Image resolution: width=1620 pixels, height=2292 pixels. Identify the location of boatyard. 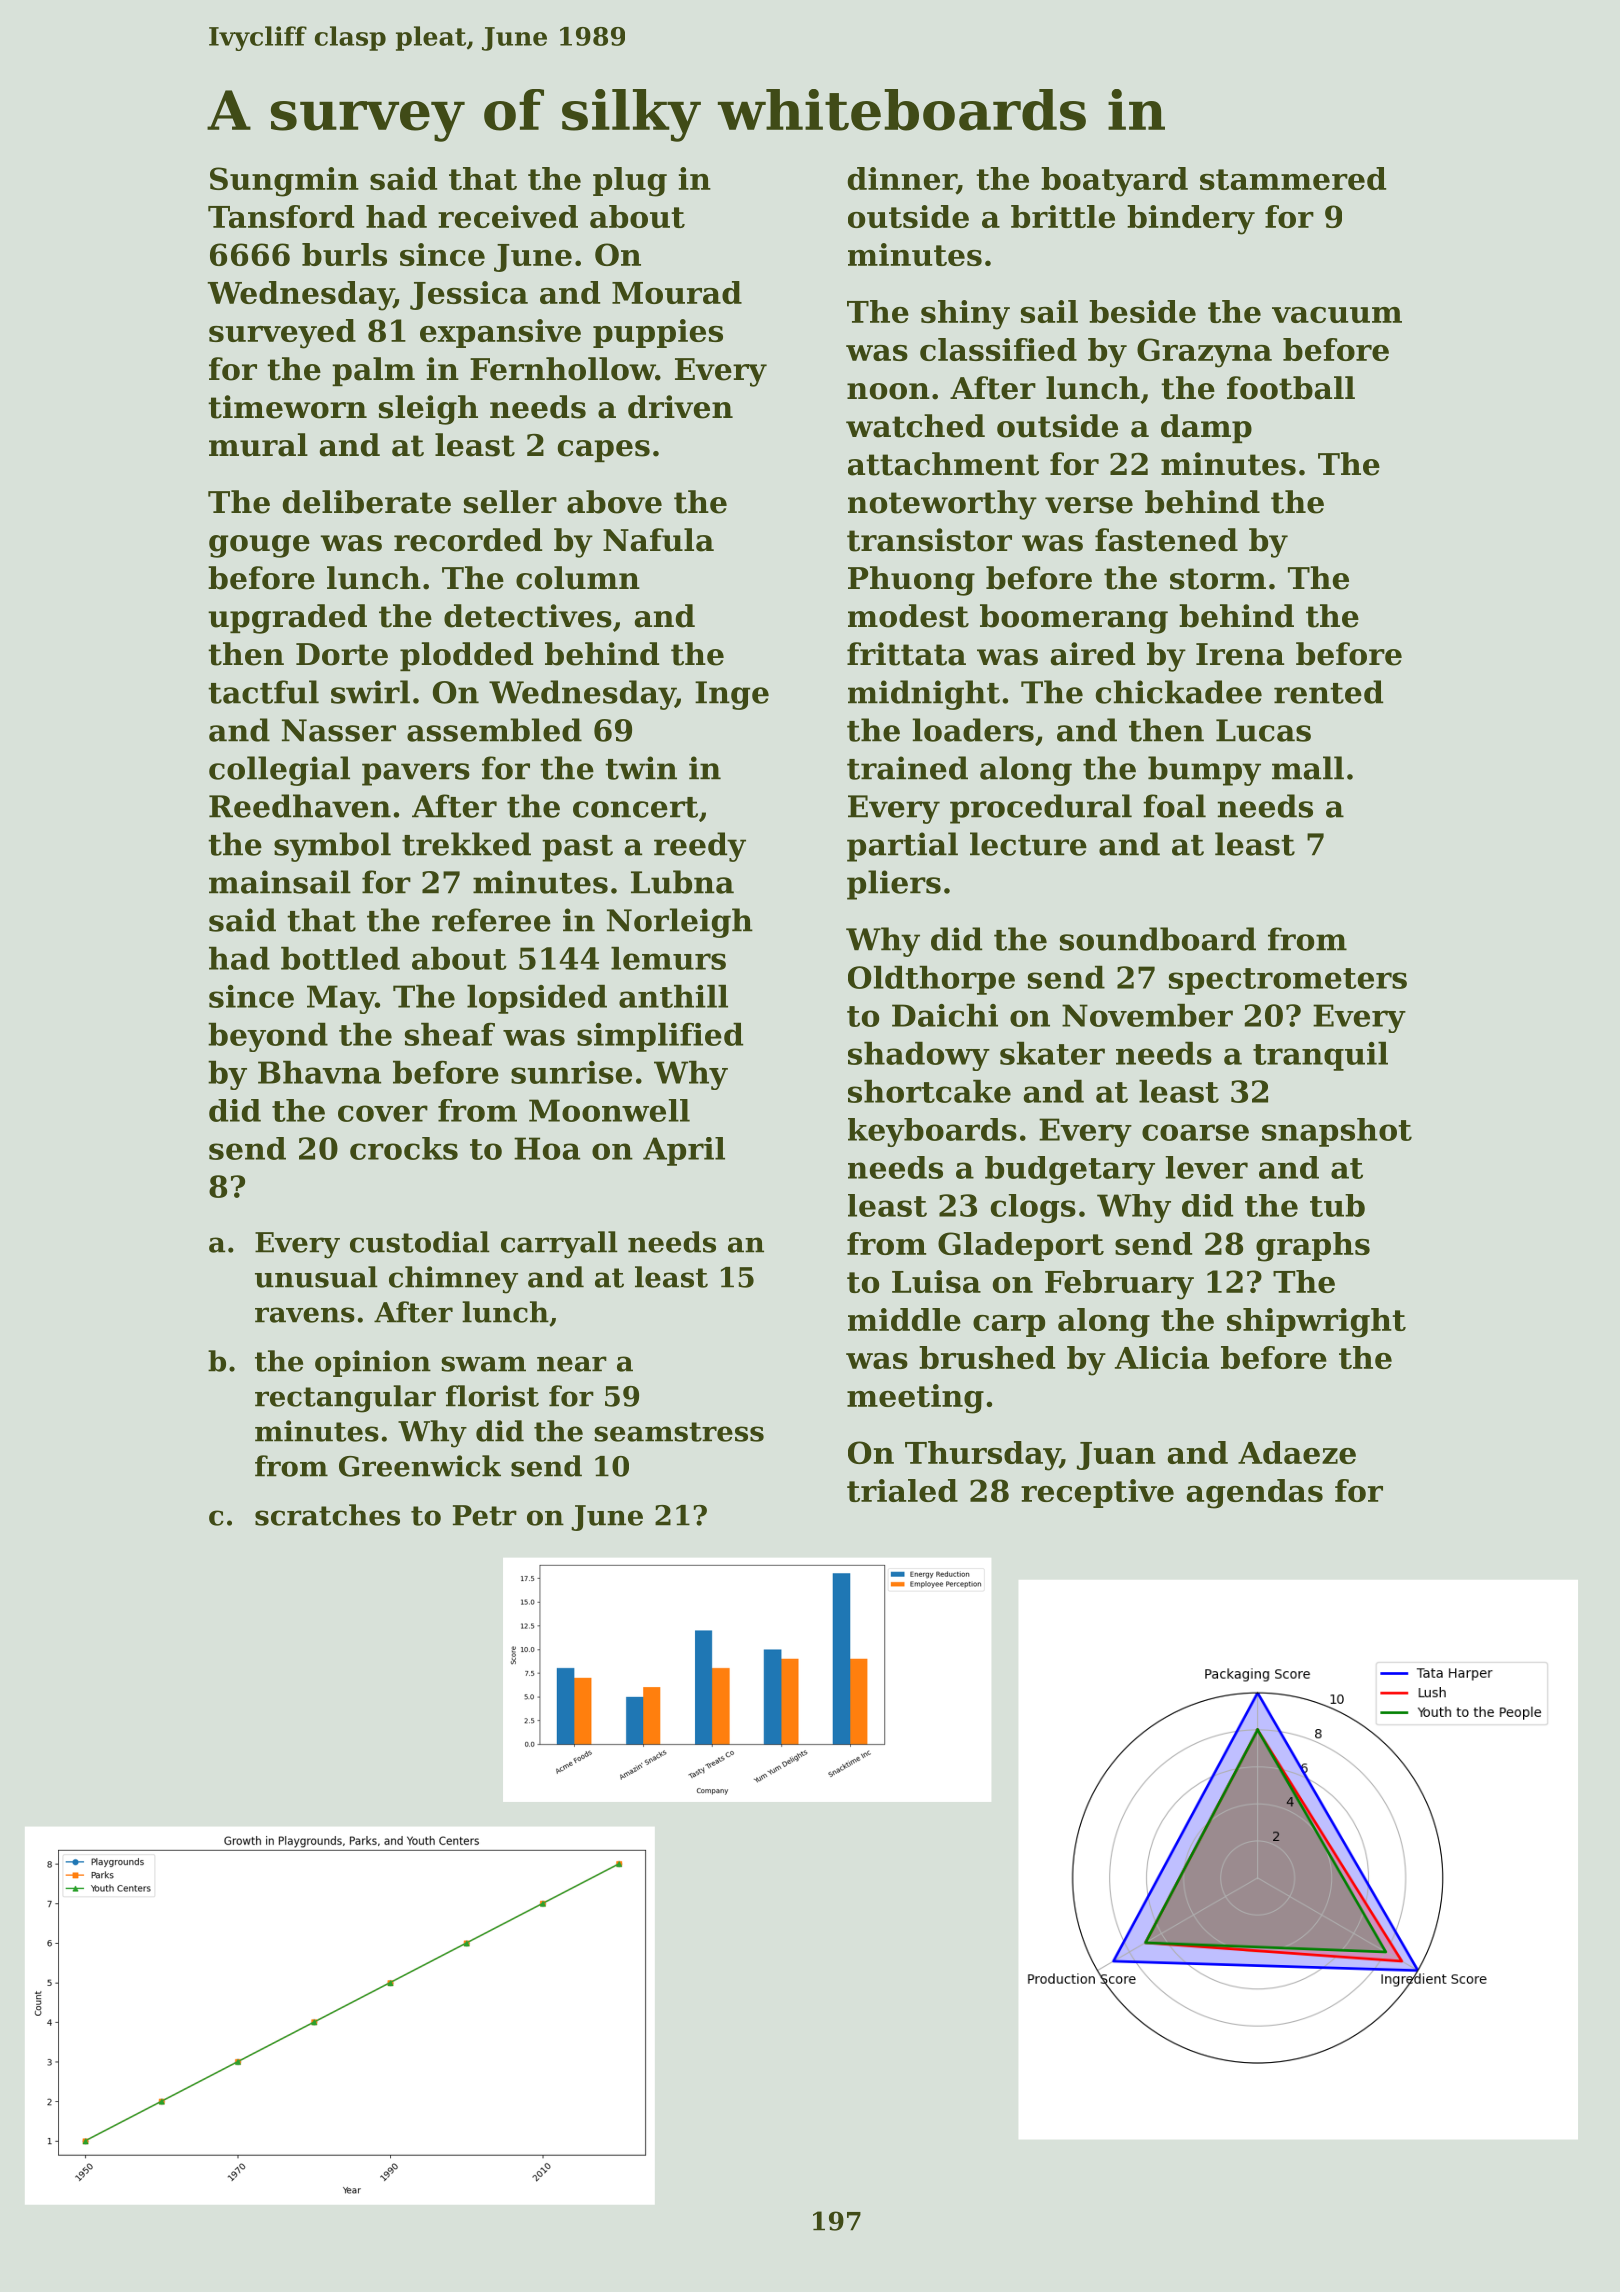
(1114, 182).
